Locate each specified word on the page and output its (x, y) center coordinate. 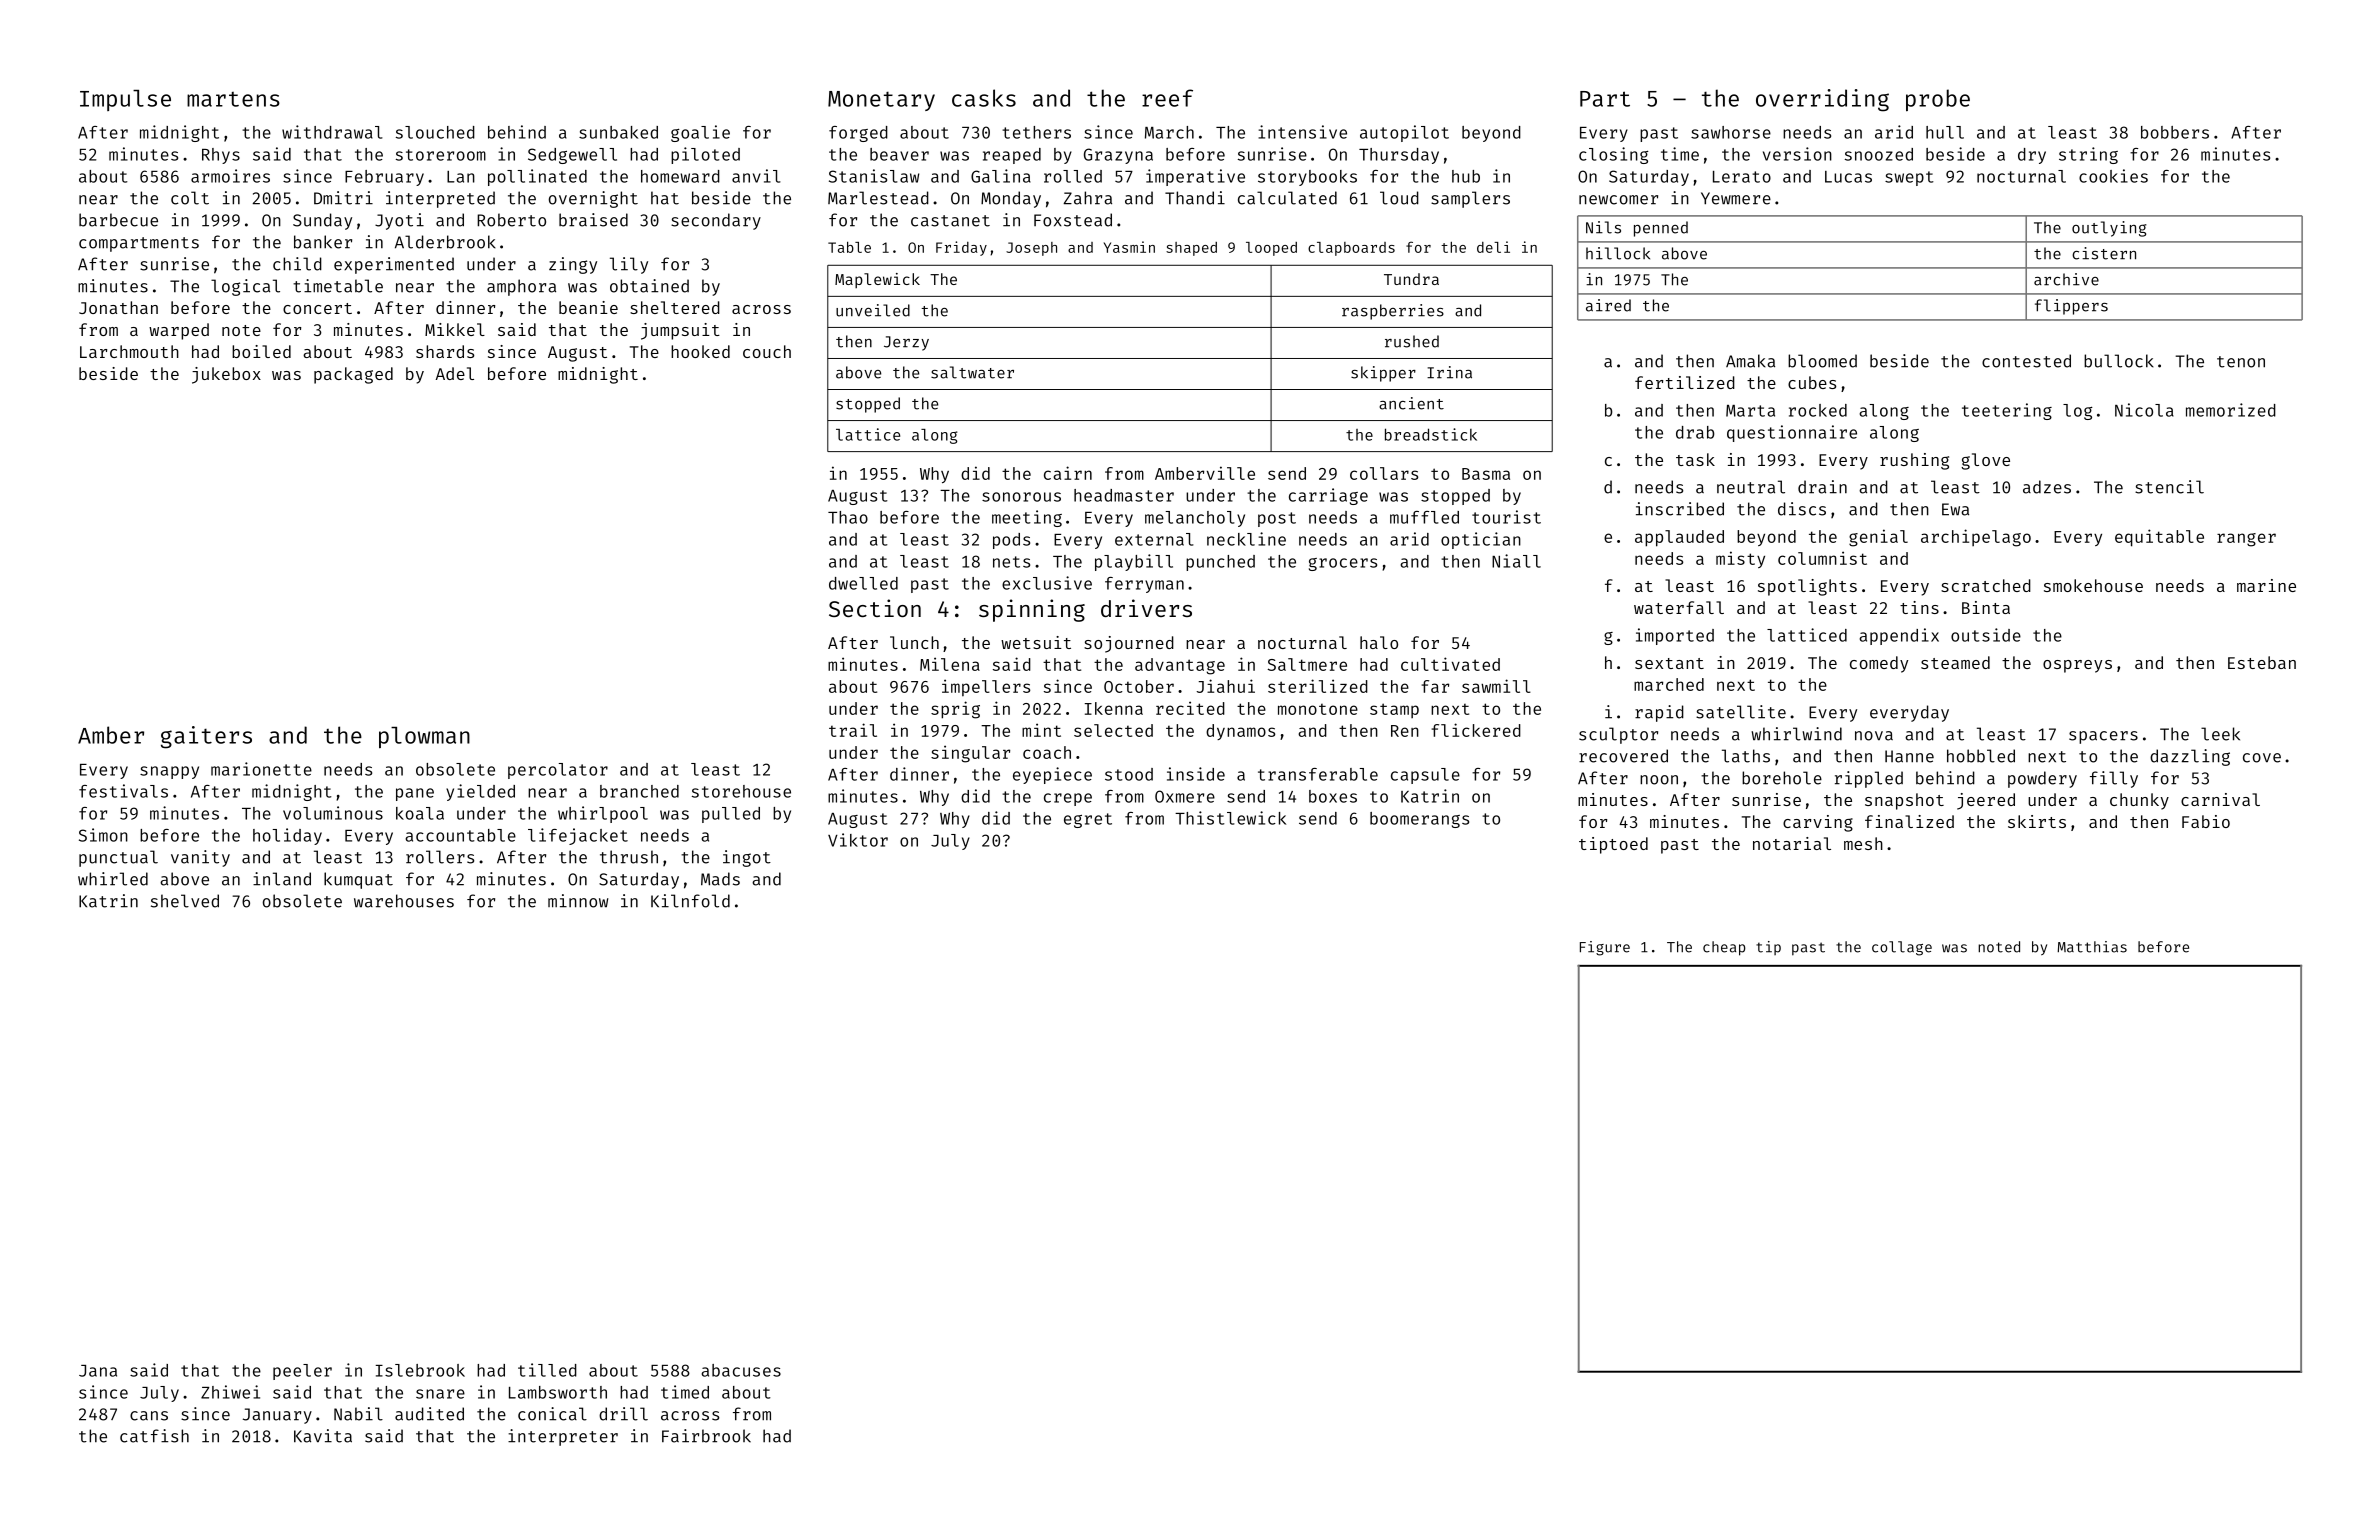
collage (1902, 948)
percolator (558, 771)
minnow (578, 901)
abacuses (741, 1370)
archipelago (1976, 538)
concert (317, 308)
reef (1167, 98)
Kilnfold (690, 901)
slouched (435, 132)
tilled (547, 1370)
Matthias (2092, 947)
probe (1938, 100)
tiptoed (1613, 845)
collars (1384, 473)
